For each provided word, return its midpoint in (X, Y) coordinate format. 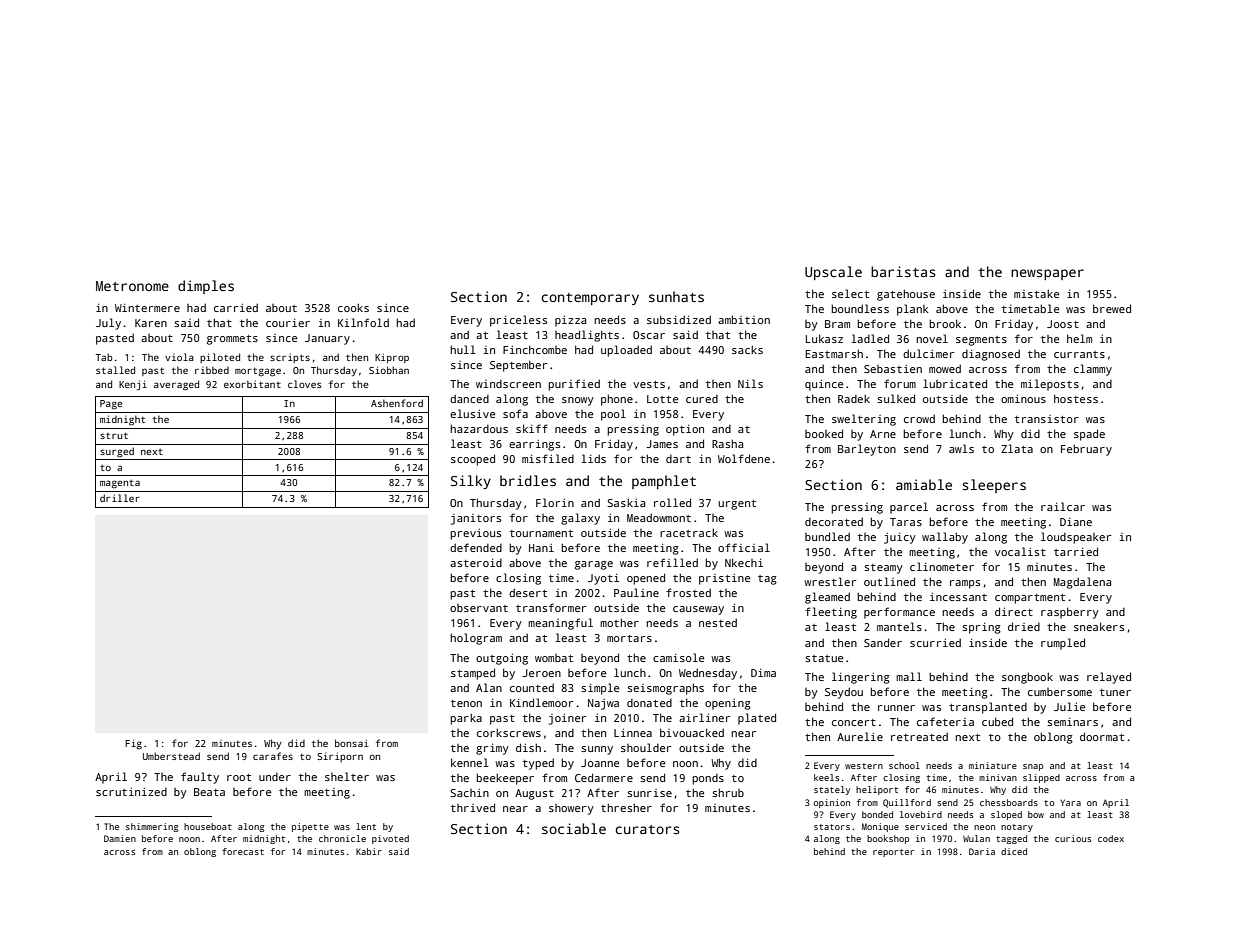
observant (479, 608)
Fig (133, 744)
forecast (243, 851)
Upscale (833, 273)
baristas (903, 271)
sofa (515, 413)
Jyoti (603, 579)
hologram (476, 639)
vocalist (1020, 551)
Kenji (133, 385)
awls (961, 448)
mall (909, 676)
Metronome (132, 286)
